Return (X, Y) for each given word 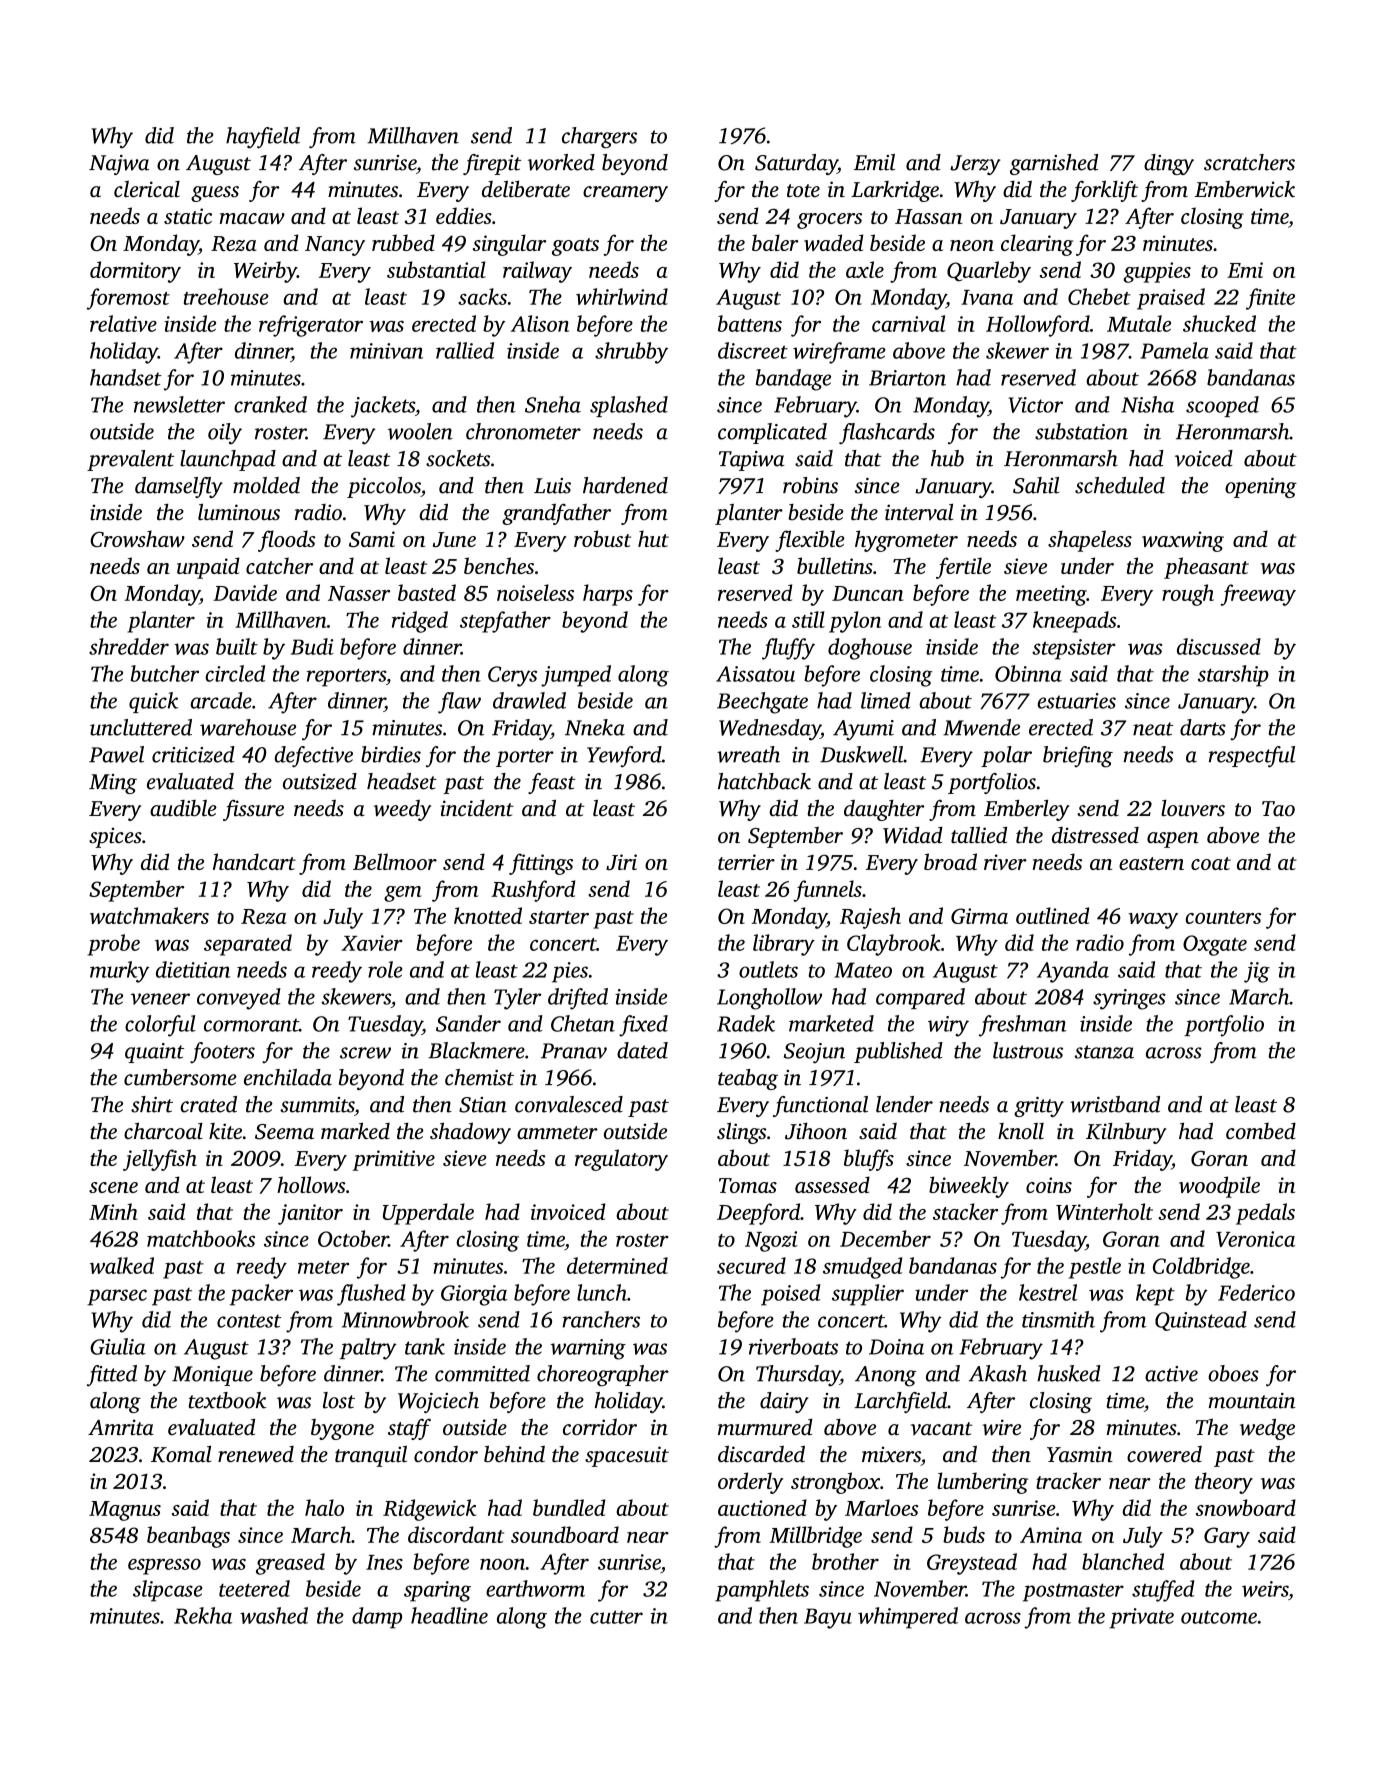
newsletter (179, 404)
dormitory (135, 272)
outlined (1052, 915)
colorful (160, 1026)
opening (1261, 488)
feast (552, 783)
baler (775, 242)
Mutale (1139, 323)
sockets (458, 458)
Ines (384, 1562)
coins (1049, 1185)
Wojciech (438, 1402)
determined (617, 1265)
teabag (748, 1079)
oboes (1233, 1373)
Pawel (116, 754)
